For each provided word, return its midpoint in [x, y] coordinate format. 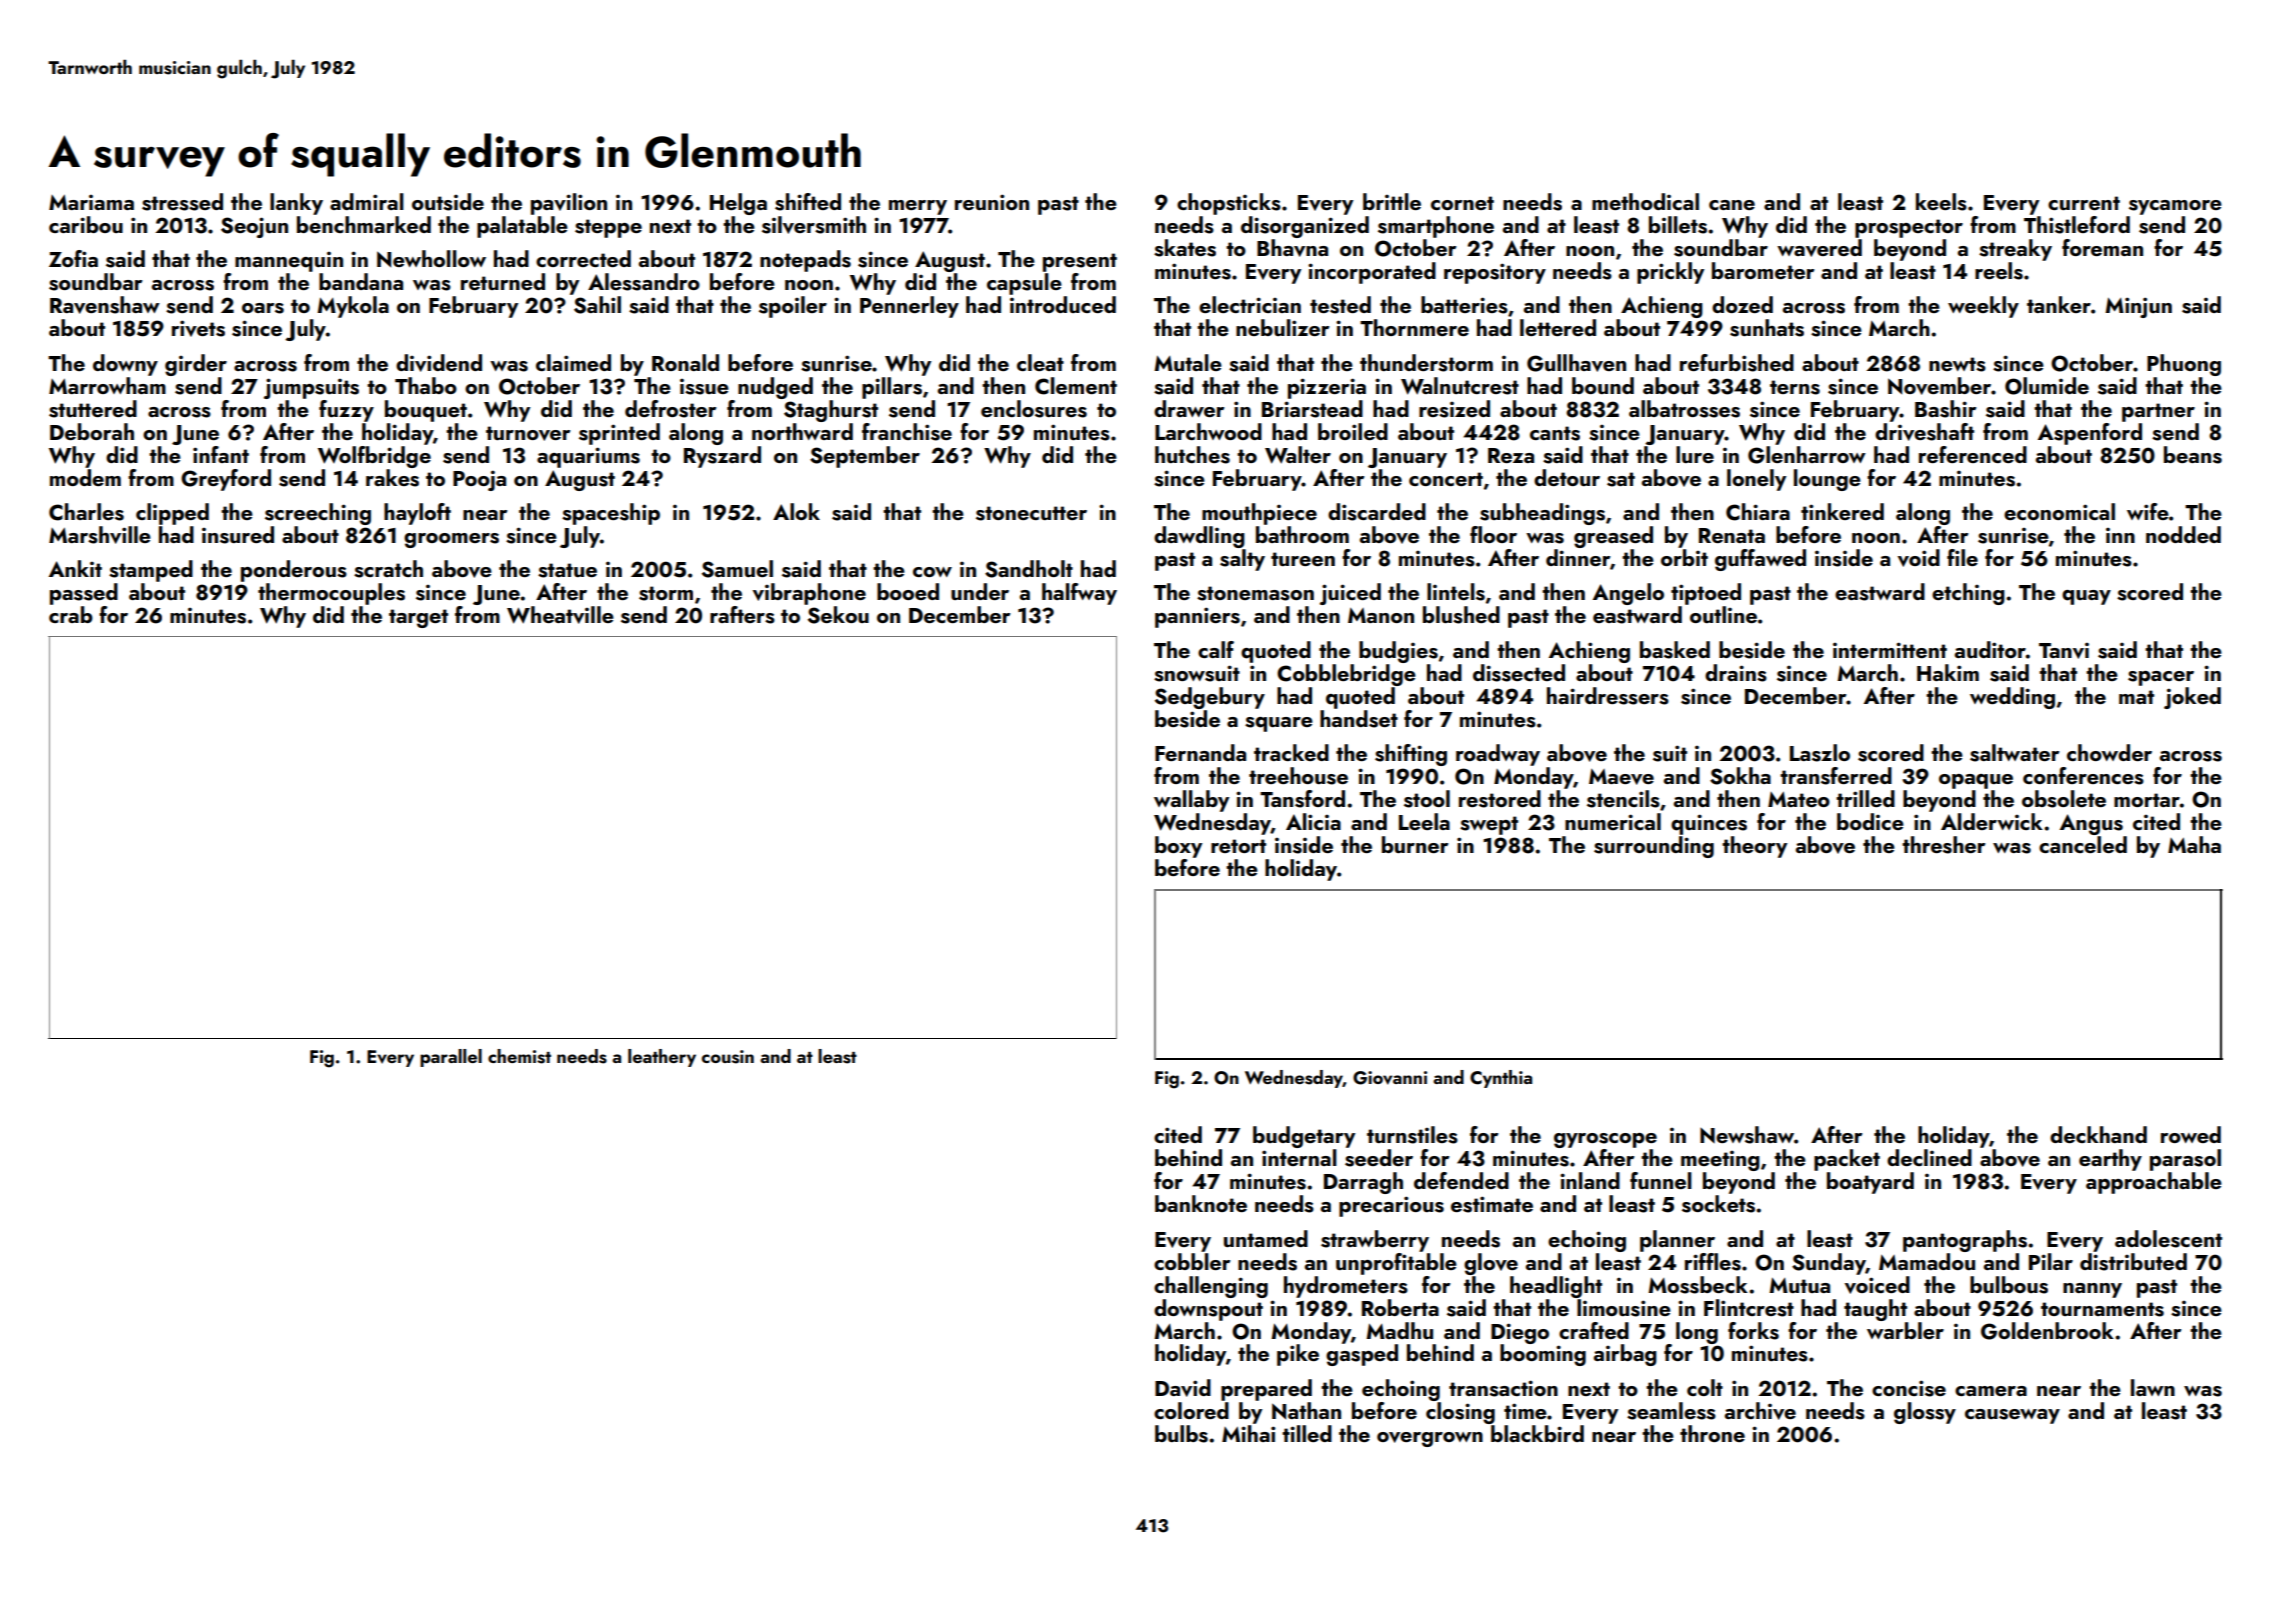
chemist [519, 1056]
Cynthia [1501, 1079]
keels [1941, 202]
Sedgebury [1210, 698]
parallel [451, 1058]
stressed [182, 202]
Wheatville [560, 615]
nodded [2183, 534]
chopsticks [1229, 204]
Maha [2194, 844]
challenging [1211, 1287]
